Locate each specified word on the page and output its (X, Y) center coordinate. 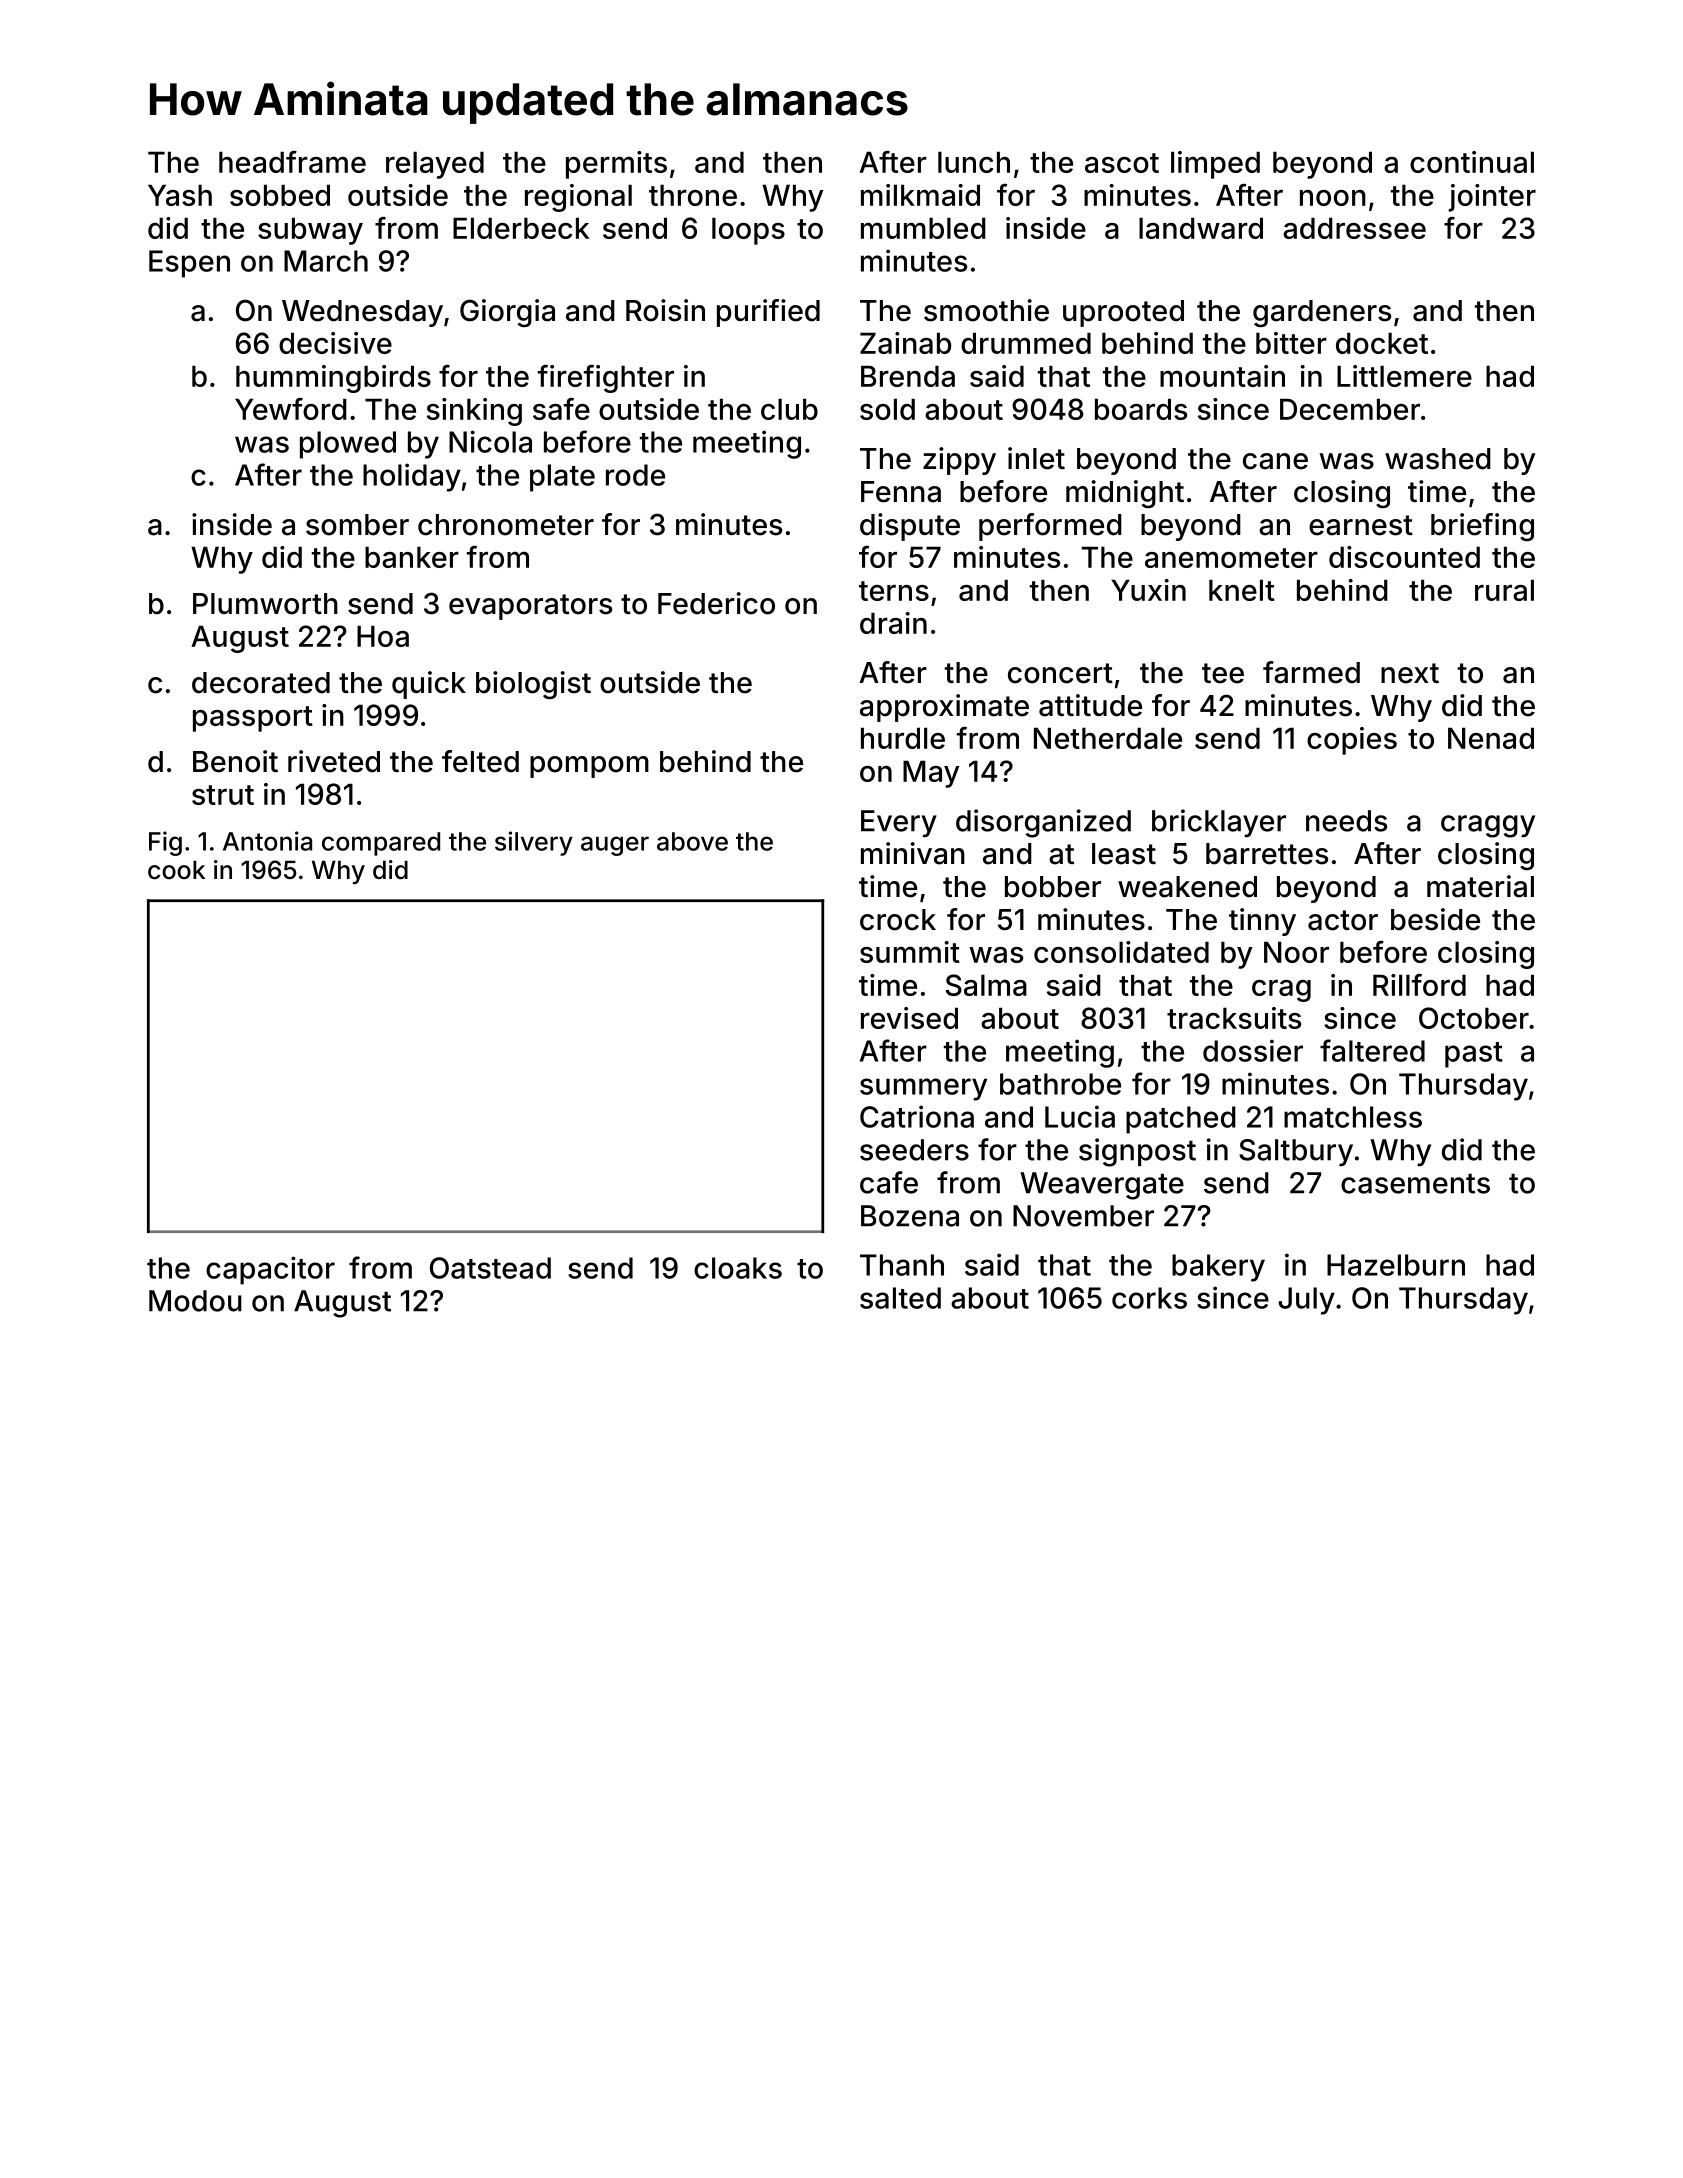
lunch (974, 162)
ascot (1122, 163)
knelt (1242, 590)
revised (909, 1018)
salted (900, 1298)
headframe (292, 162)
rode (635, 475)
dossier (1253, 1050)
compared (381, 844)
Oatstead (490, 1268)
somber (357, 525)
